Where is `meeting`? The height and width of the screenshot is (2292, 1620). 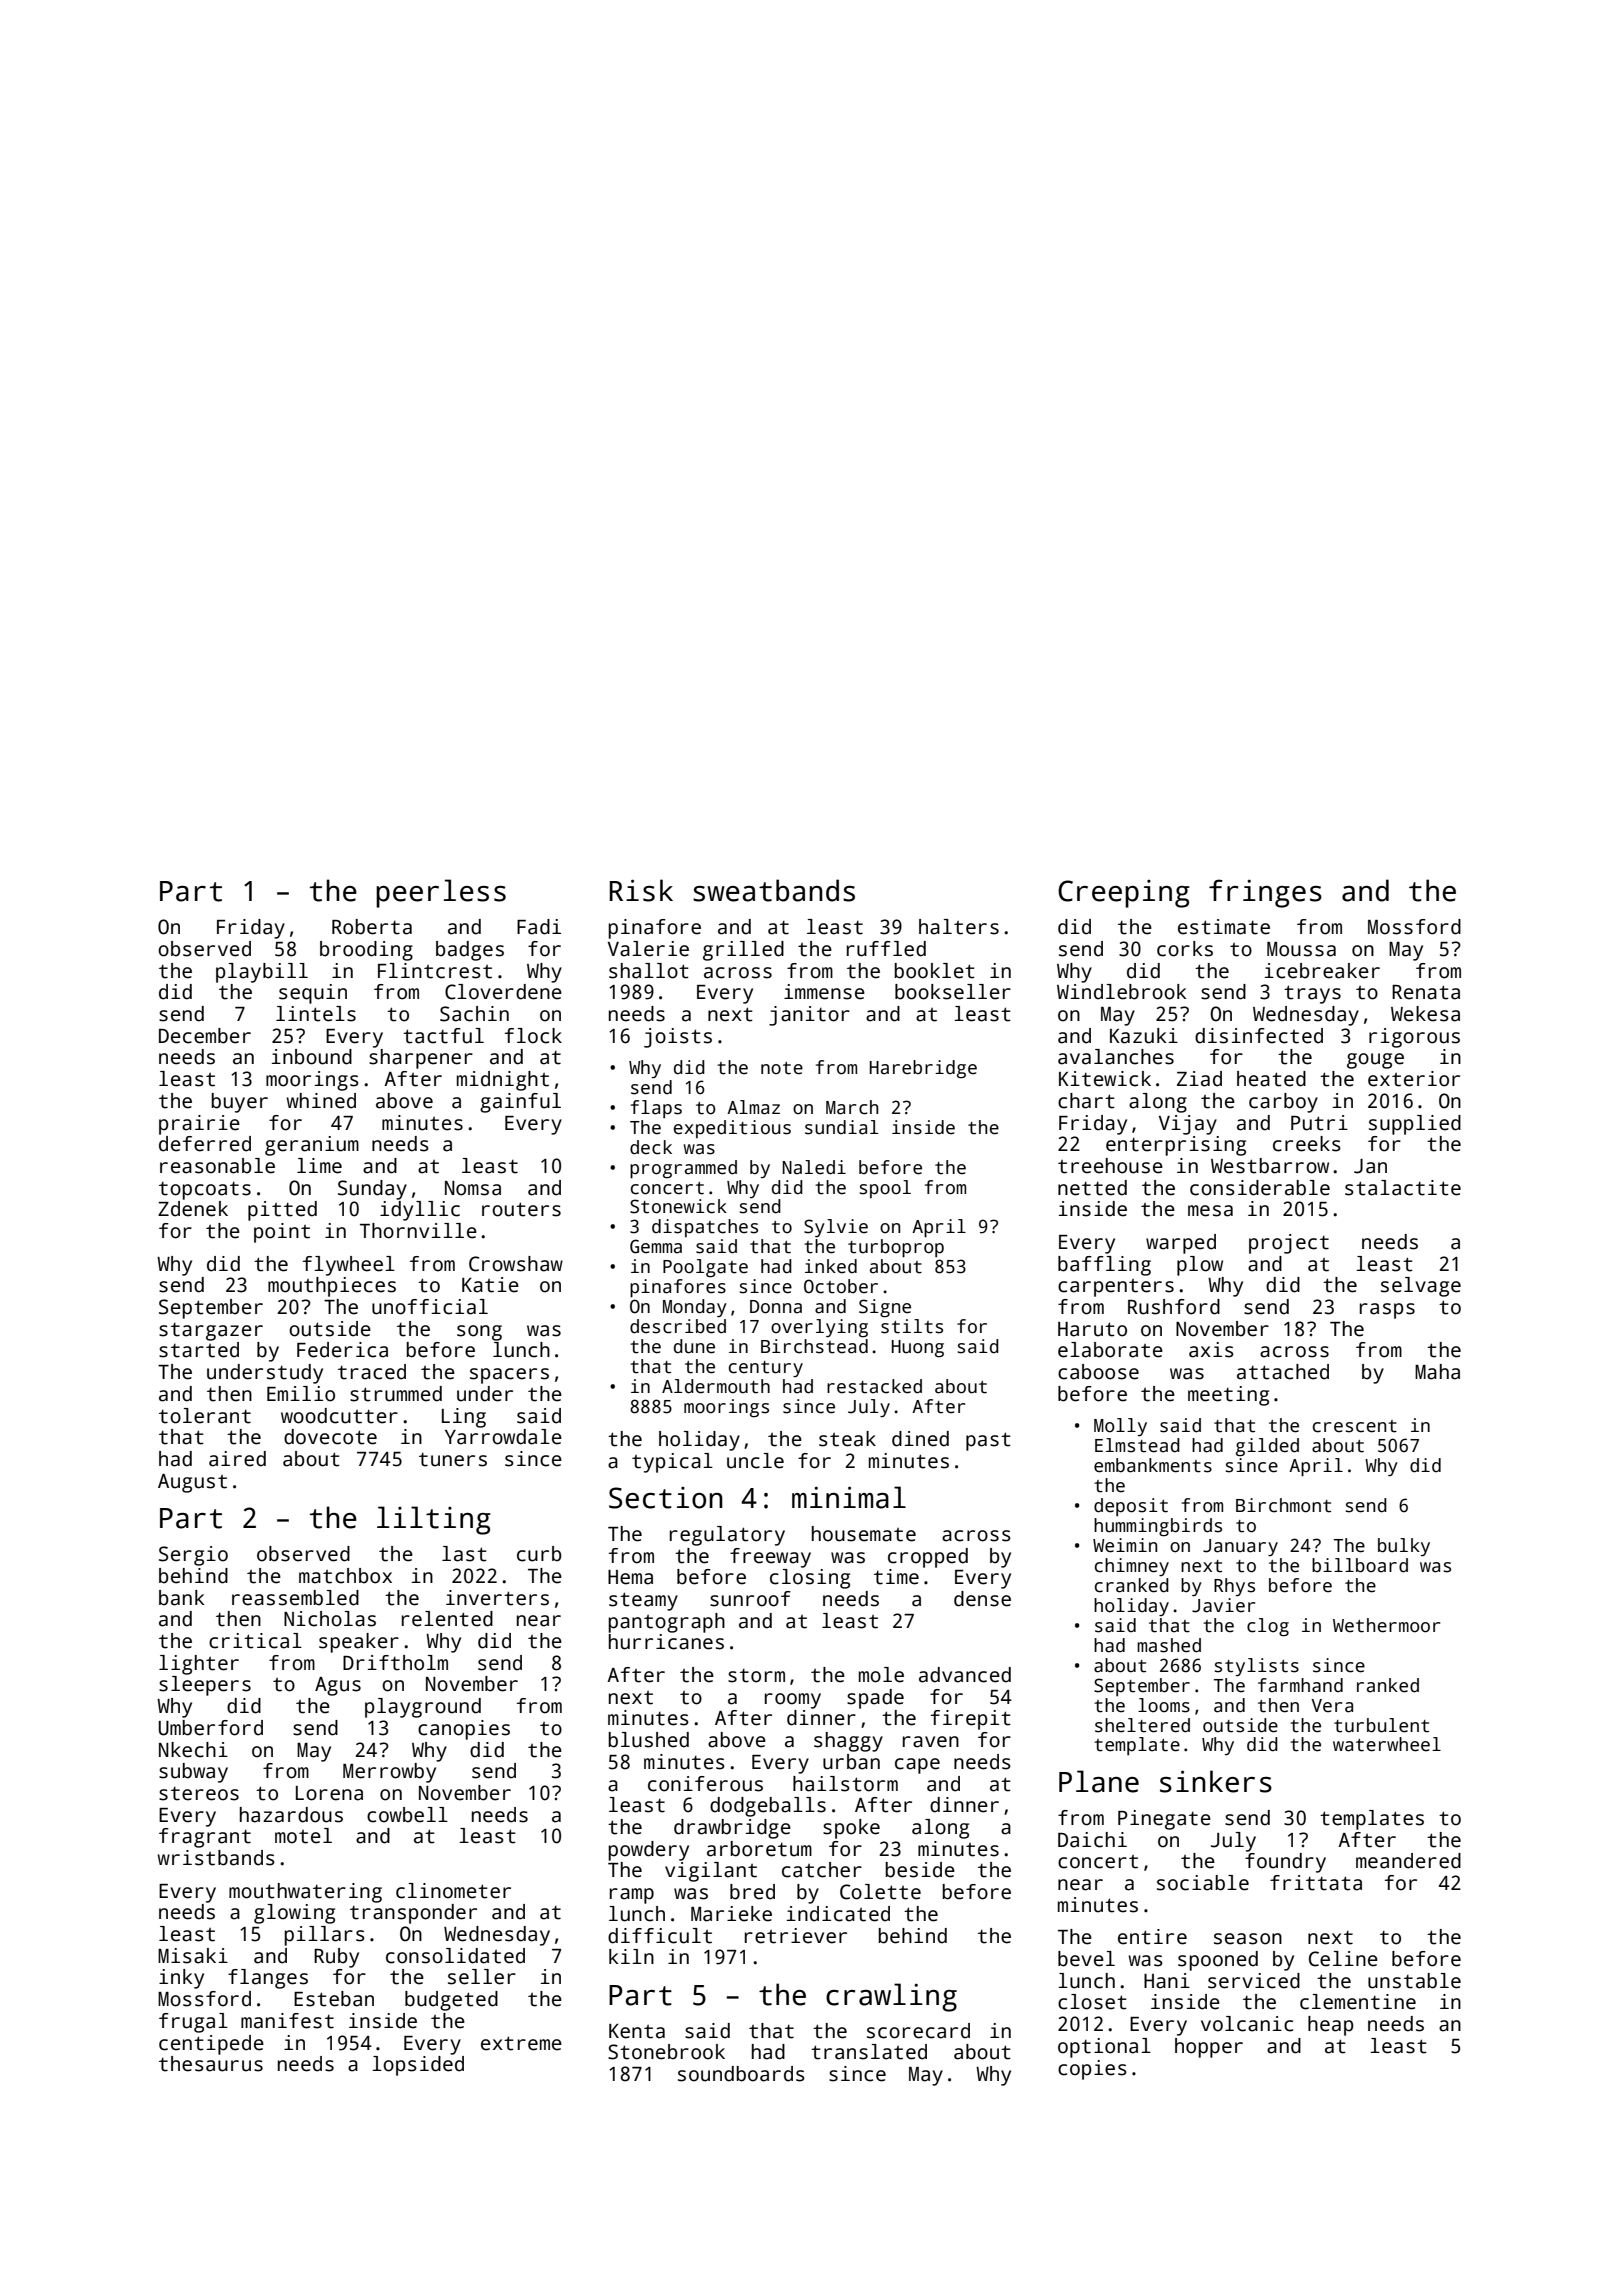
meeting is located at coordinates (1228, 1396).
